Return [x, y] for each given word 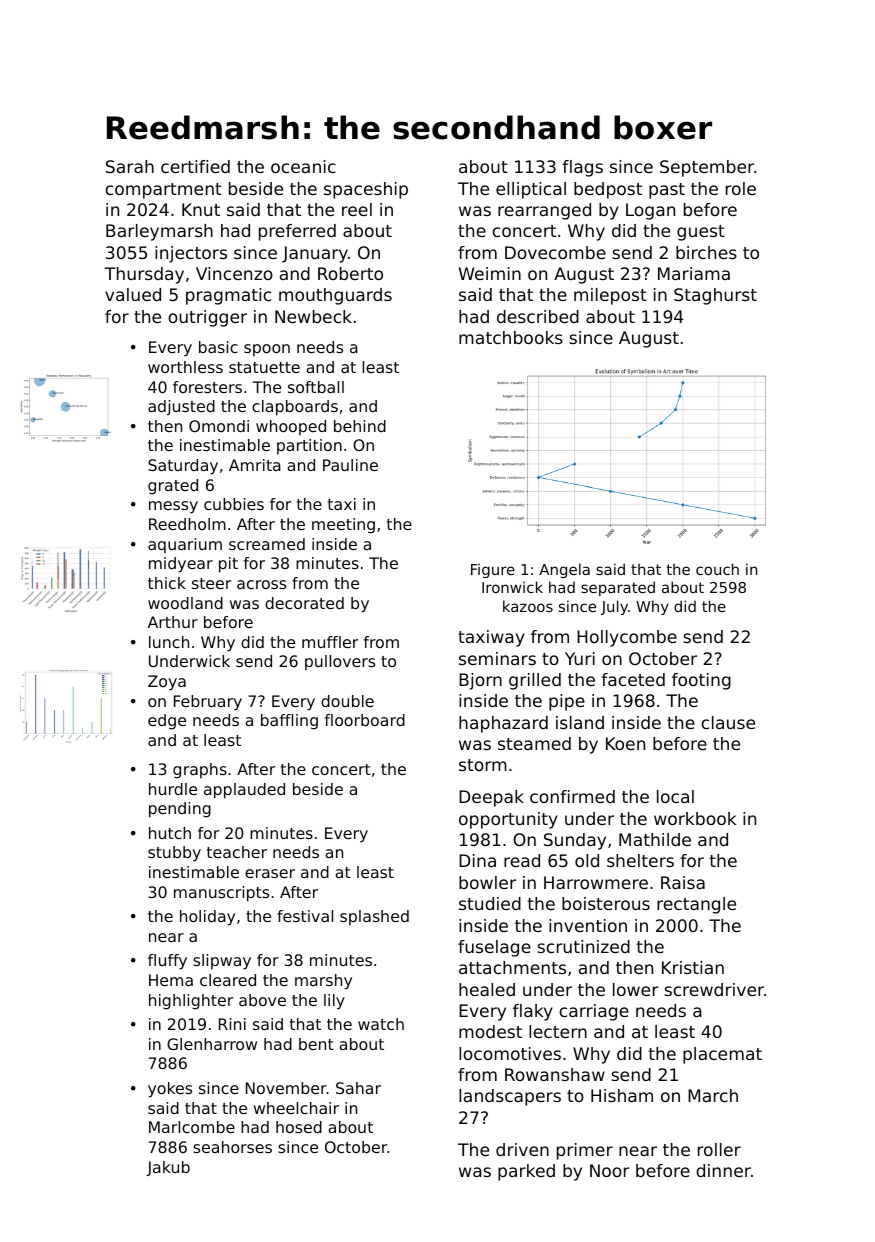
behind [360, 426]
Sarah [130, 166]
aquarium [185, 545]
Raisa [683, 882]
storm [483, 765]
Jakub [168, 1168]
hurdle [173, 789]
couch [717, 569]
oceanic [303, 166]
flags [582, 168]
